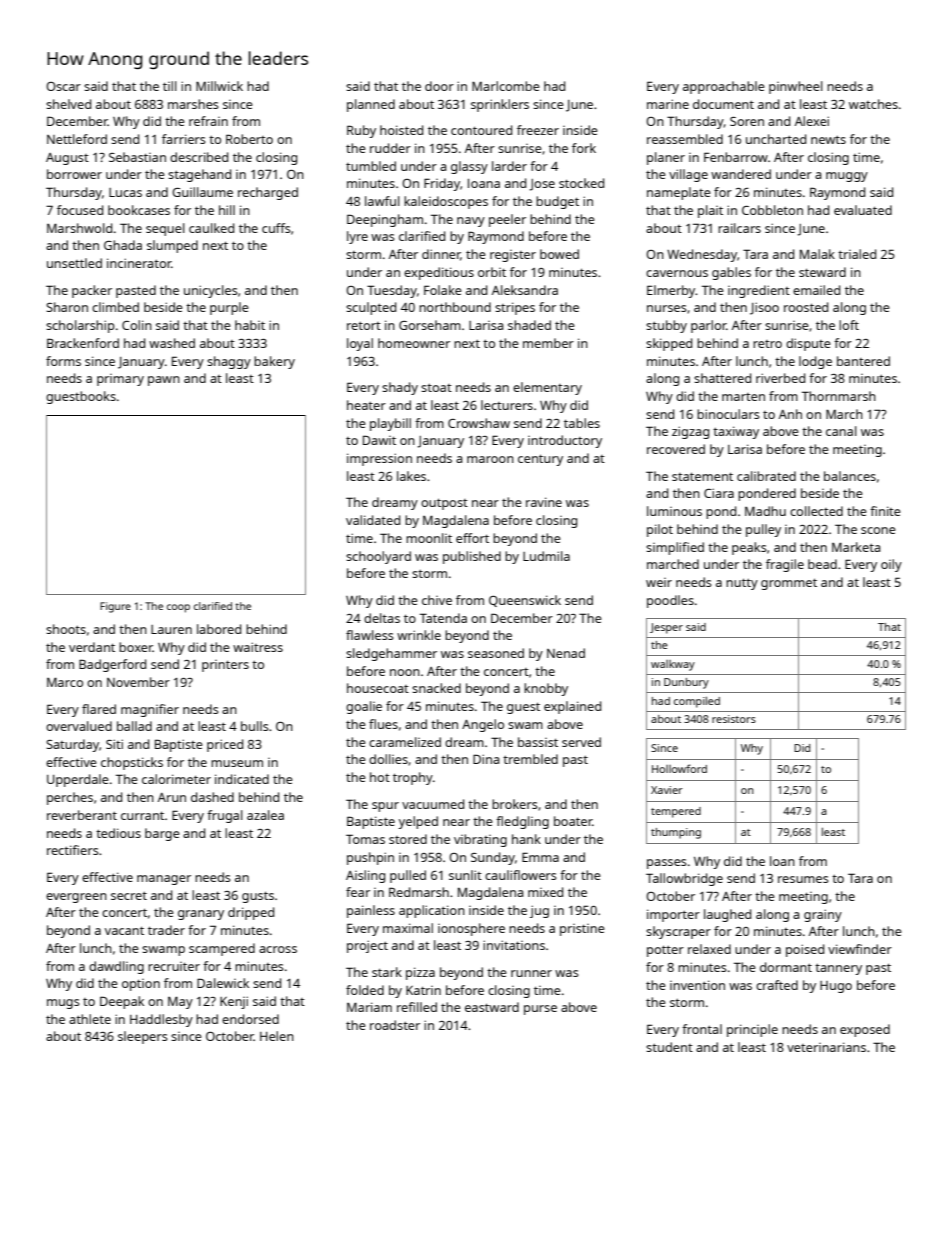 The height and width of the screenshot is (1233, 952). Describe the element at coordinates (129, 895) in the screenshot. I see `secret` at that location.
